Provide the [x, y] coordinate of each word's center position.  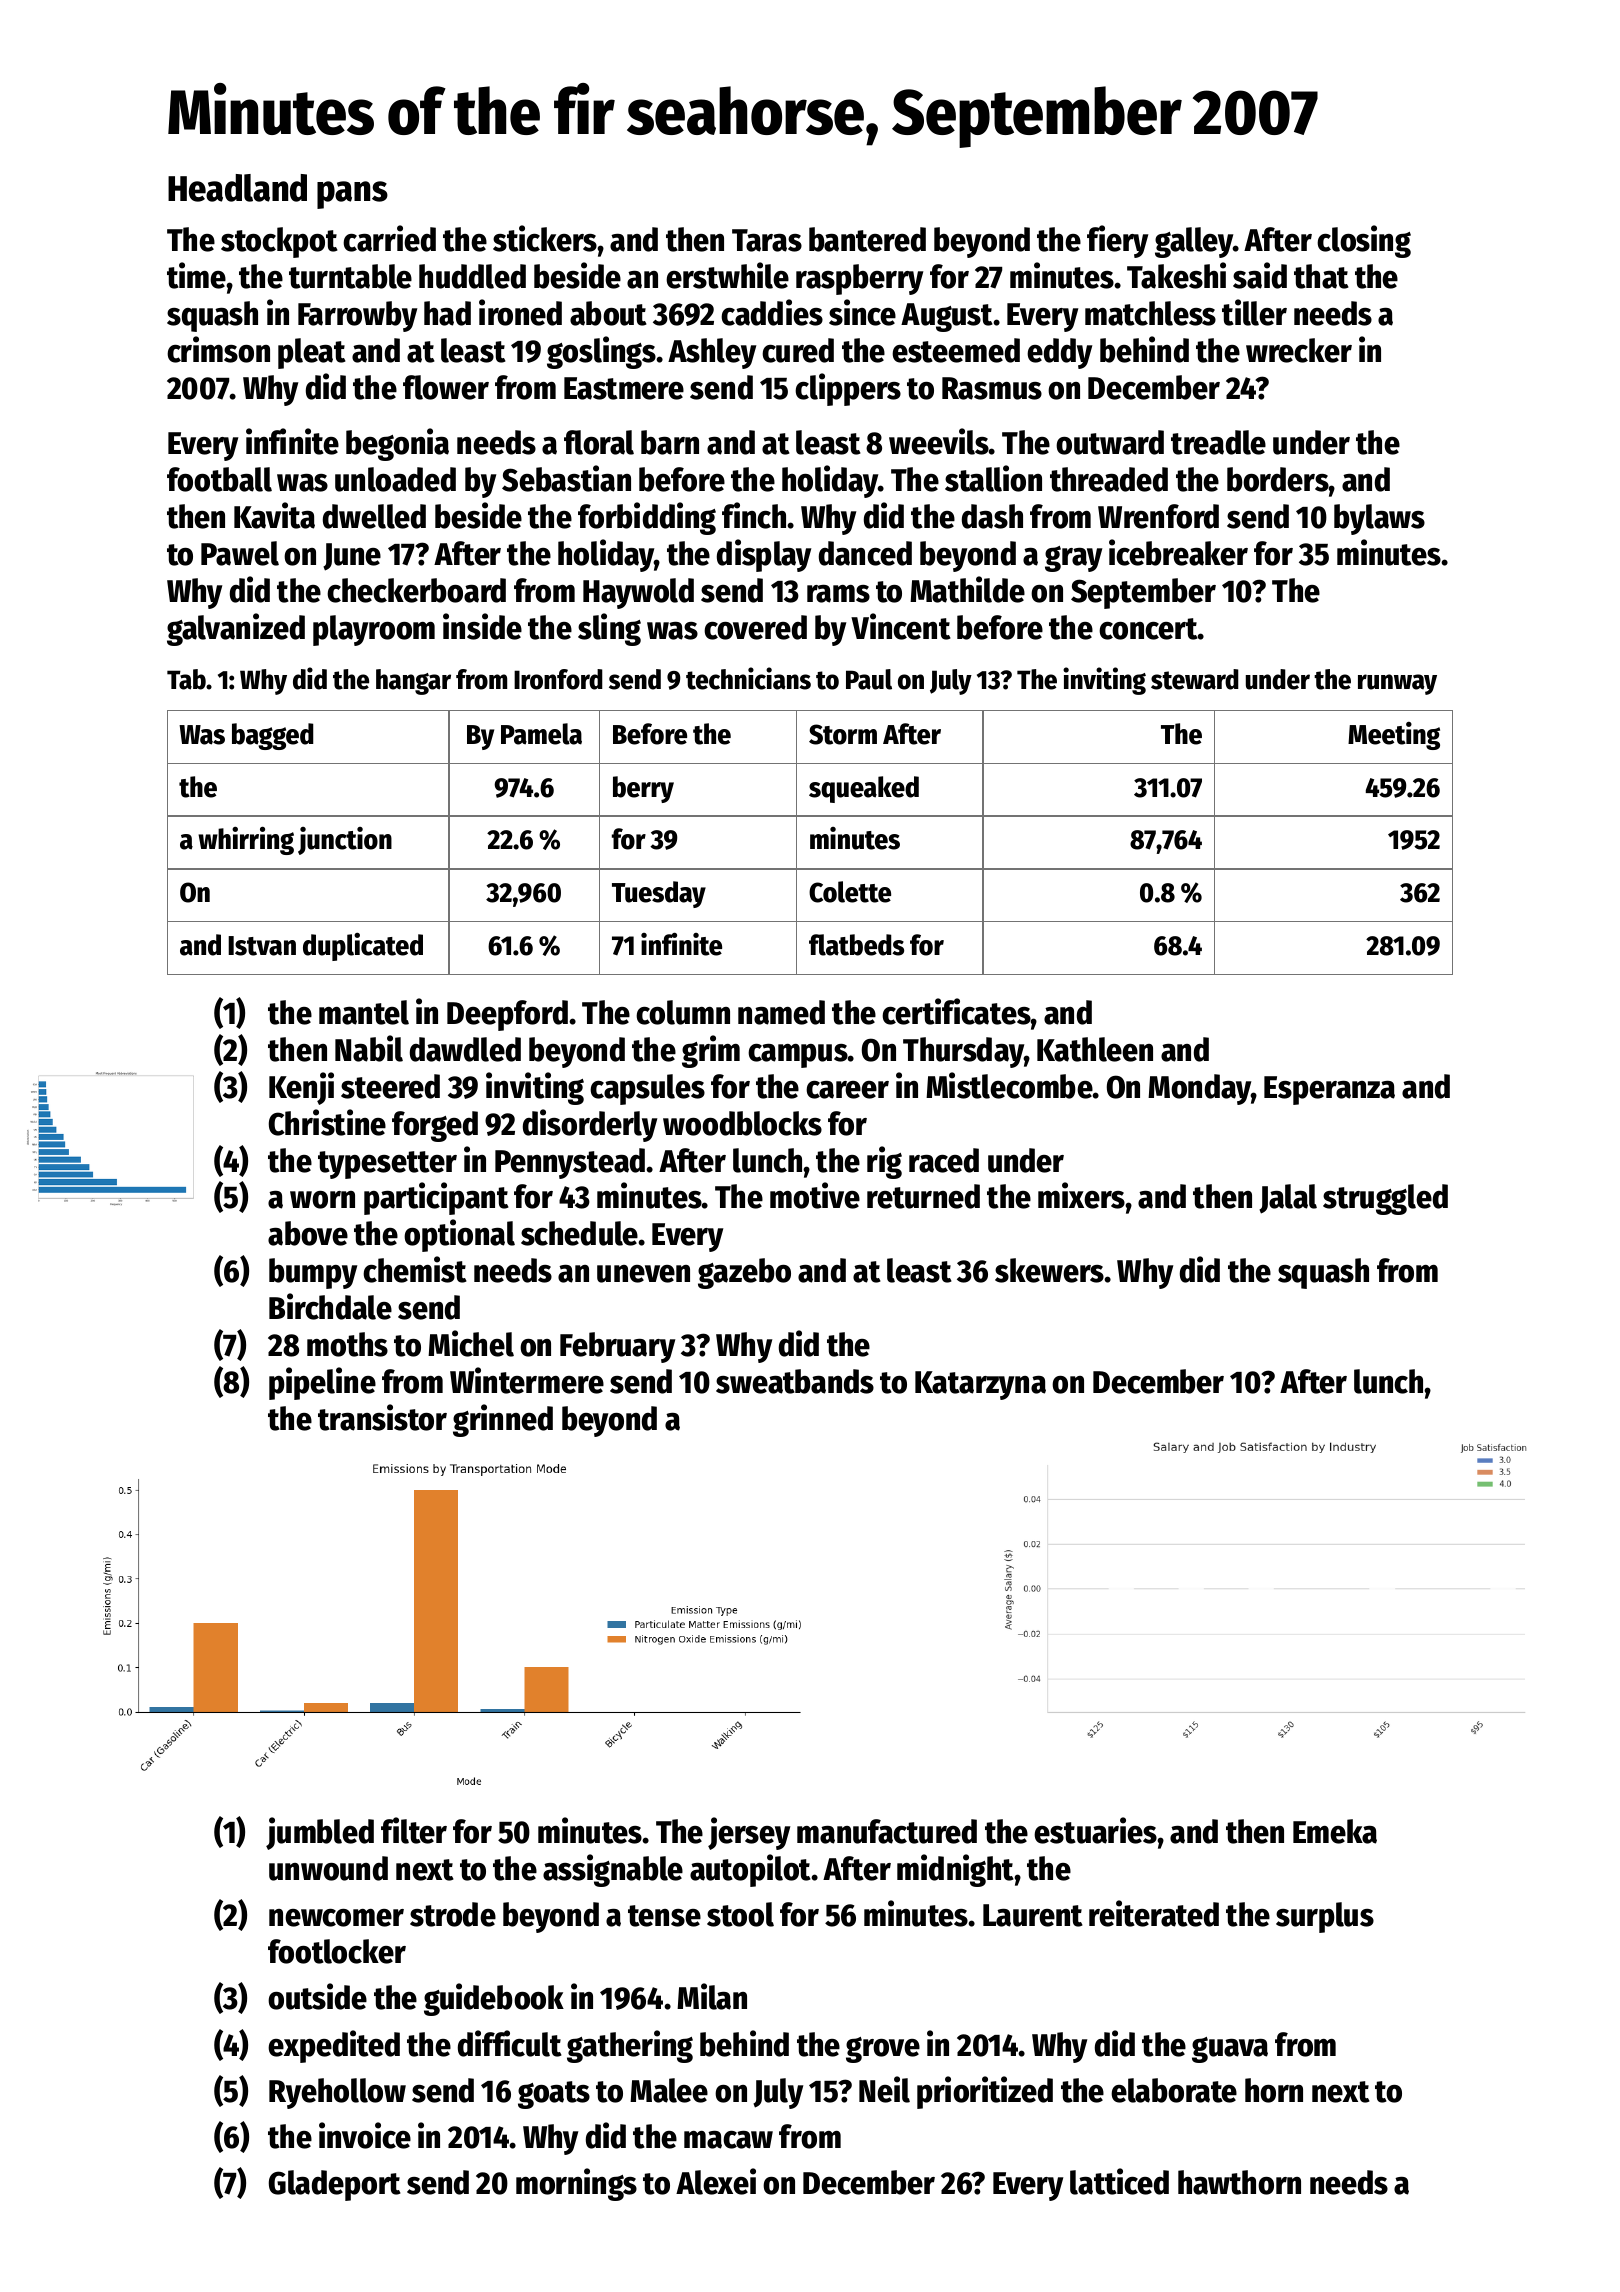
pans [352, 195]
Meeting [1394, 736]
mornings [576, 2184]
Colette [850, 892]
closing [1364, 241]
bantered [867, 239]
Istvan [262, 946]
